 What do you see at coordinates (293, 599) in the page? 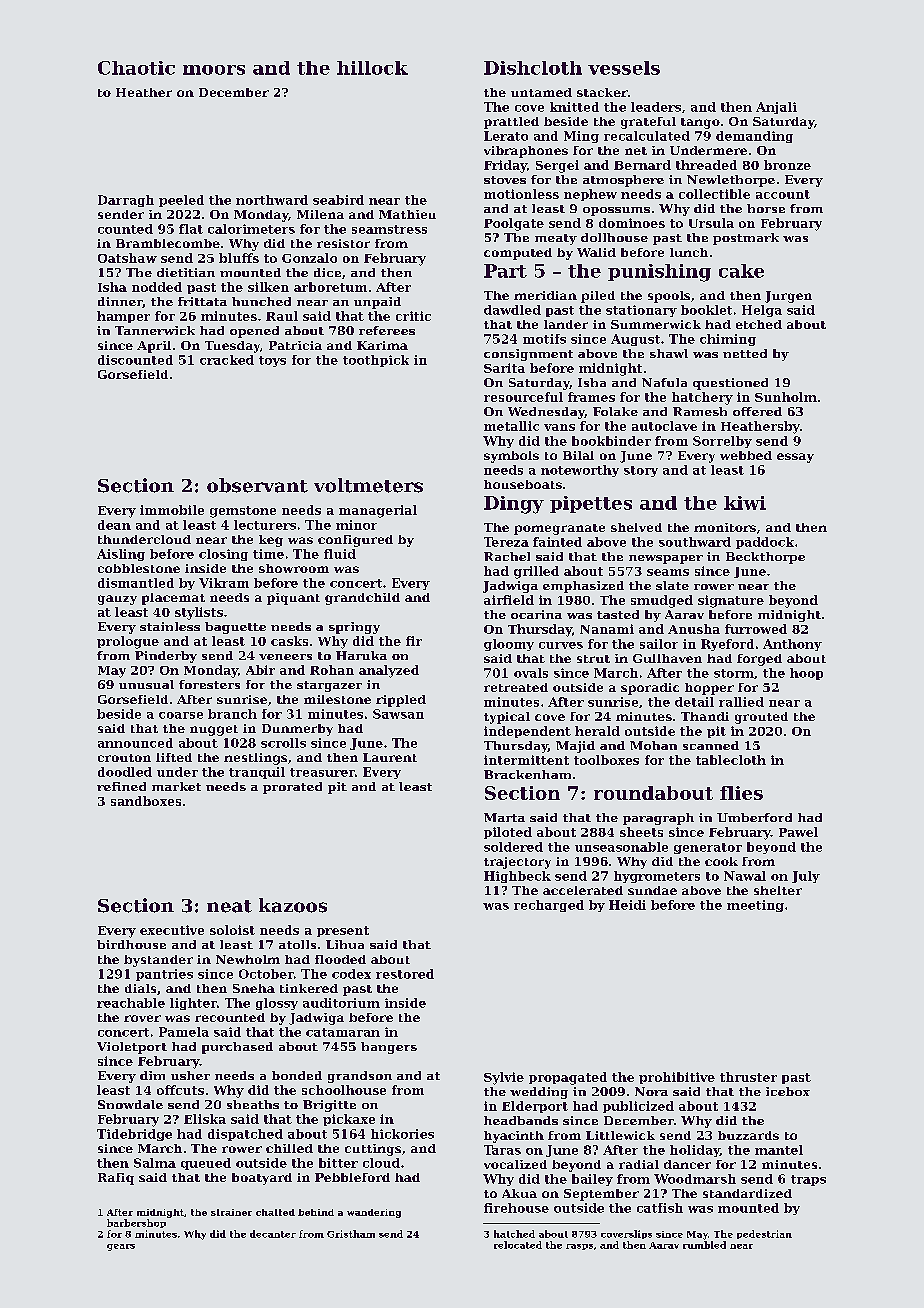
I see `piquant` at bounding box center [293, 599].
